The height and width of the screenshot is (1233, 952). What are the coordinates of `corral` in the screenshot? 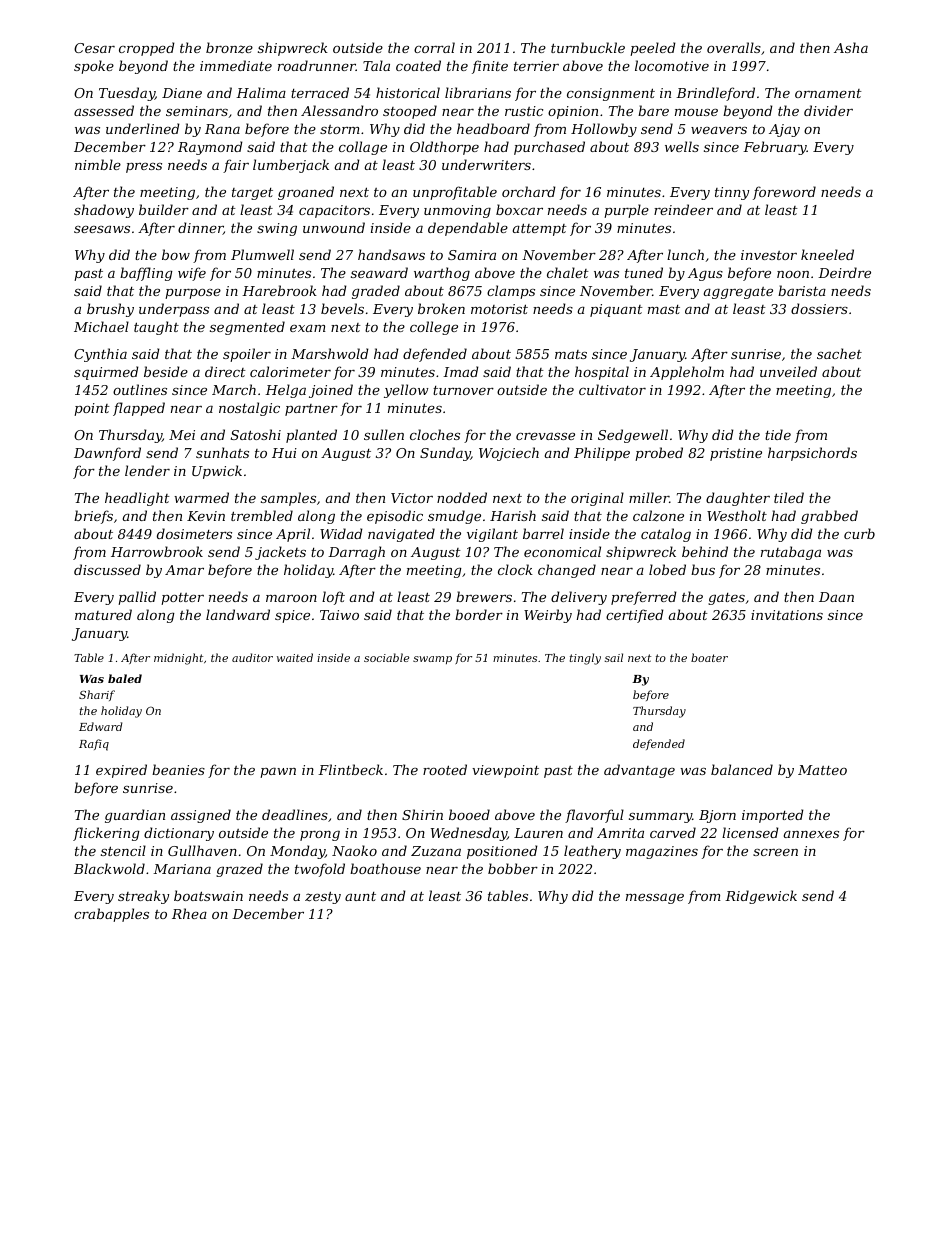 It's located at (434, 47).
